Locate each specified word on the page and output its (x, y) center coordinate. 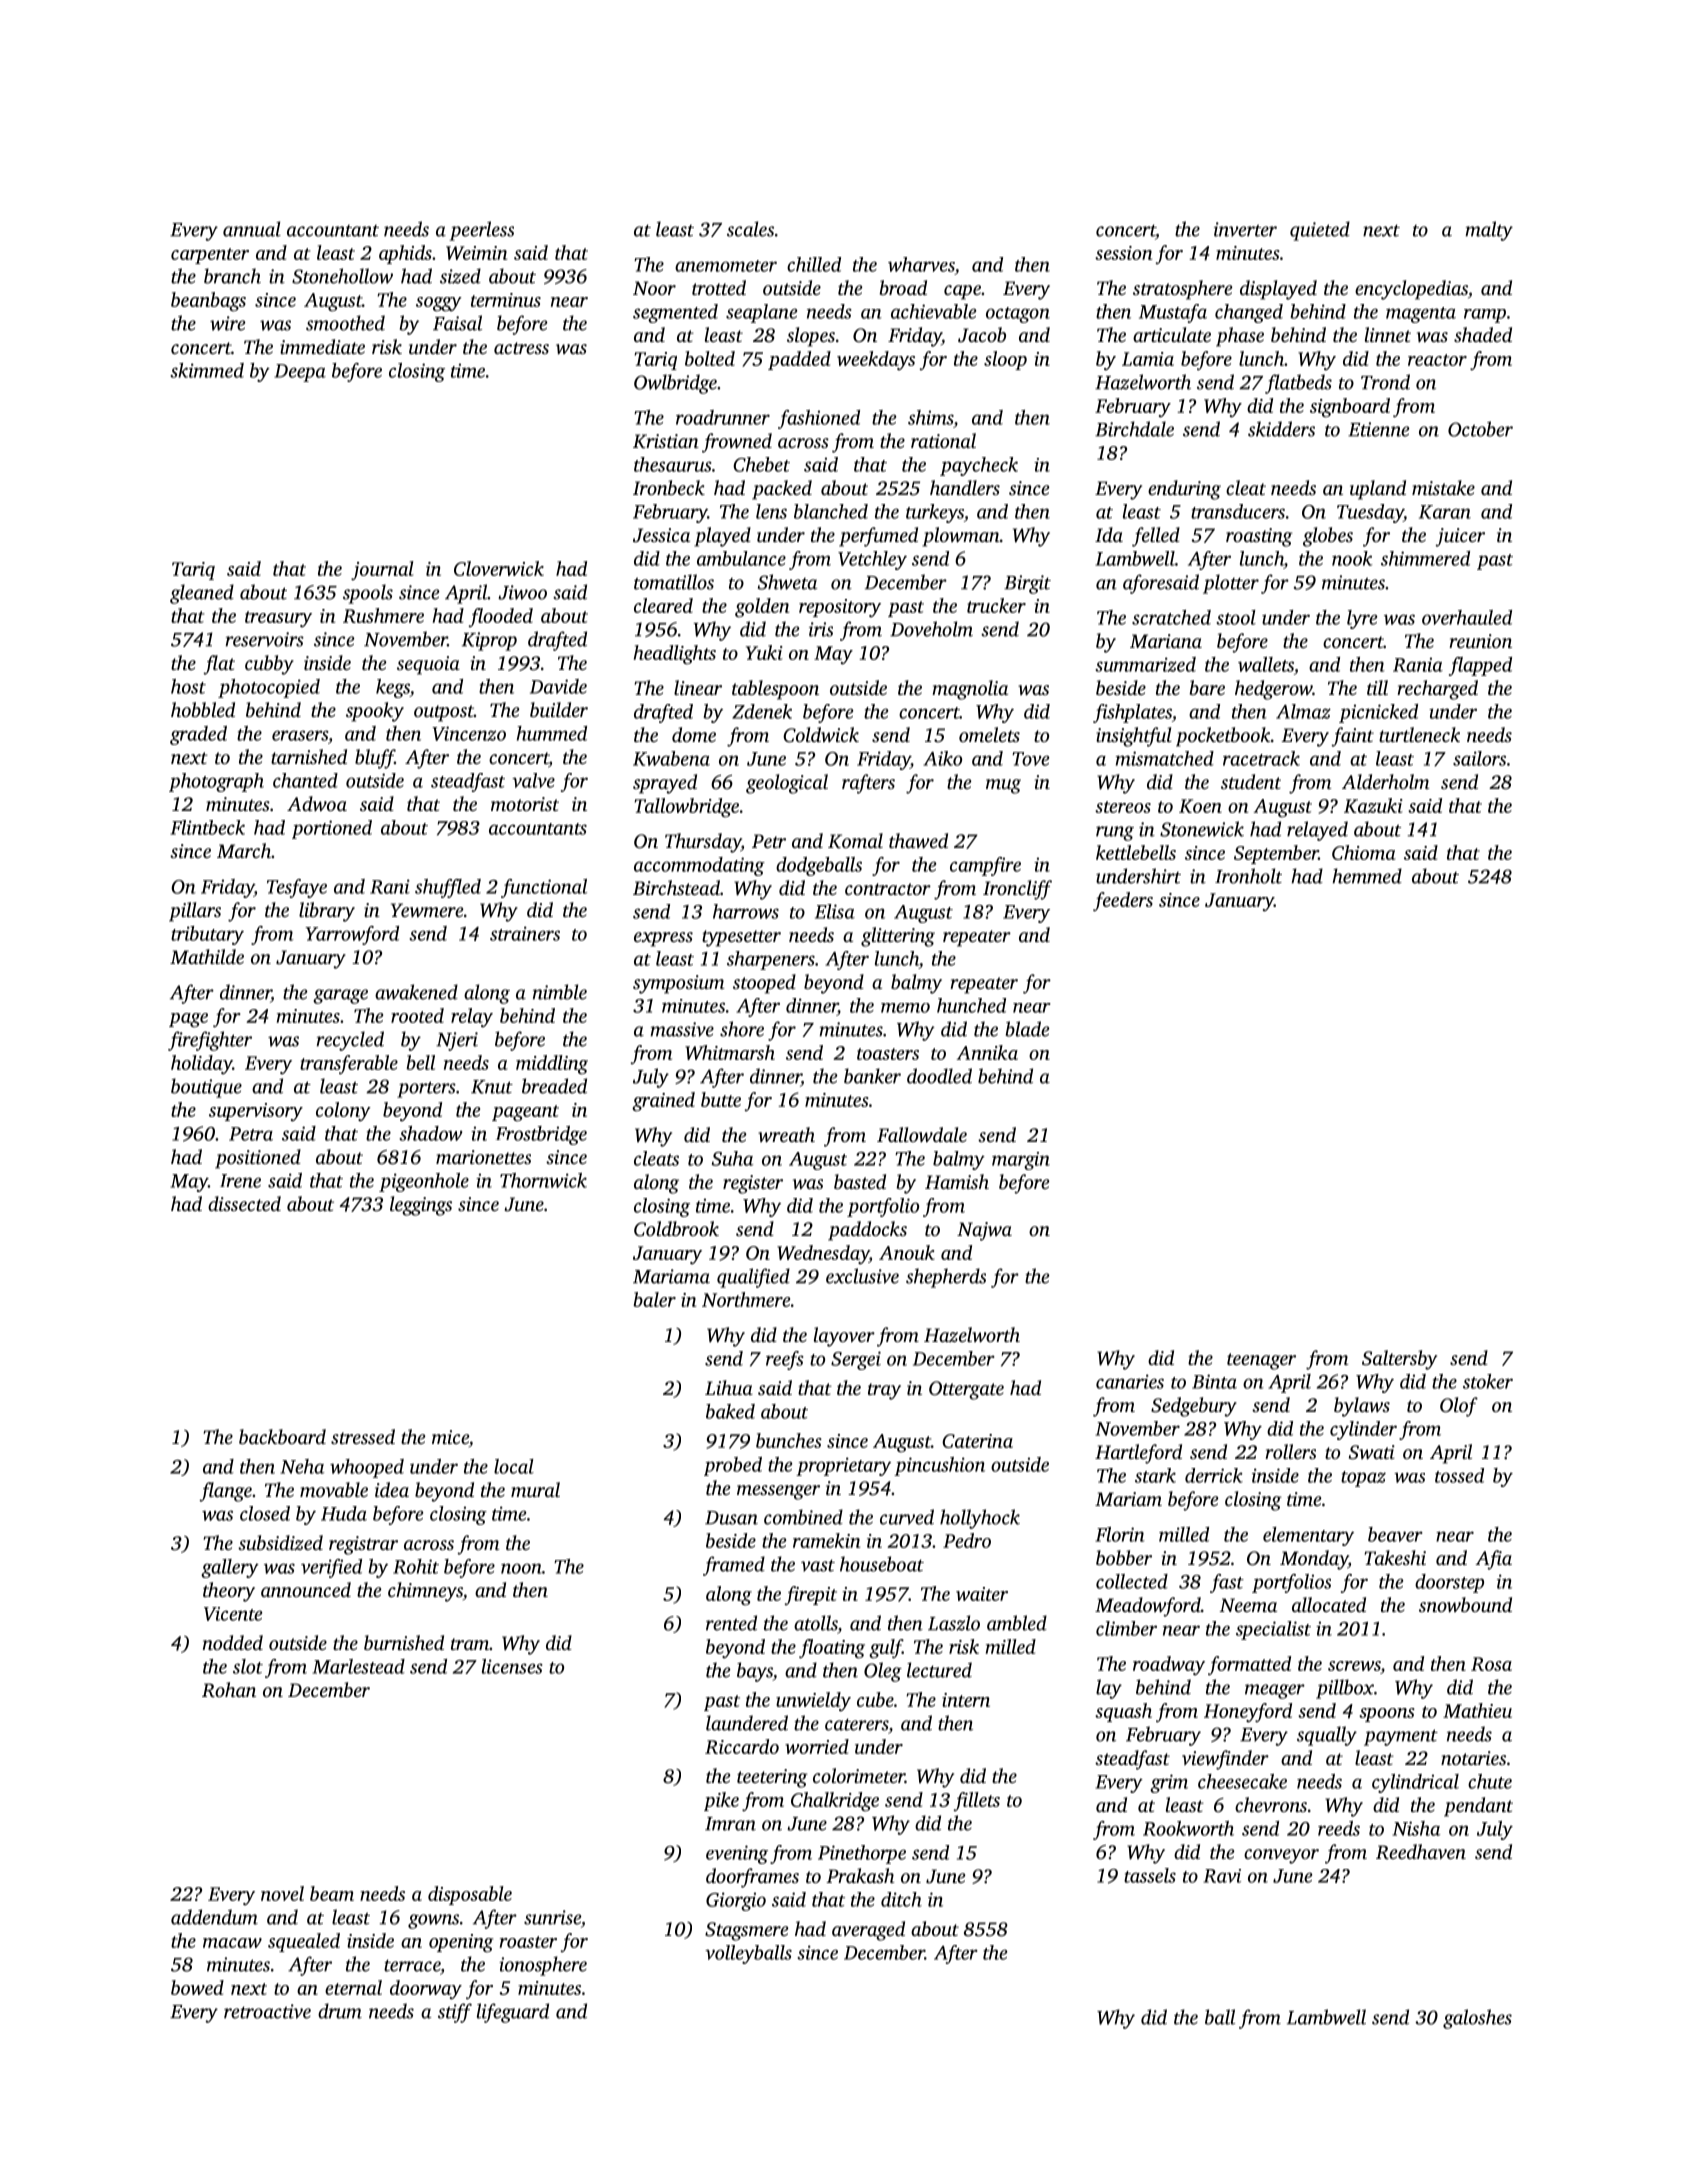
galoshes (1477, 2019)
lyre (1362, 619)
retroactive (267, 2011)
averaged (868, 1931)
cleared (663, 605)
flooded (501, 617)
